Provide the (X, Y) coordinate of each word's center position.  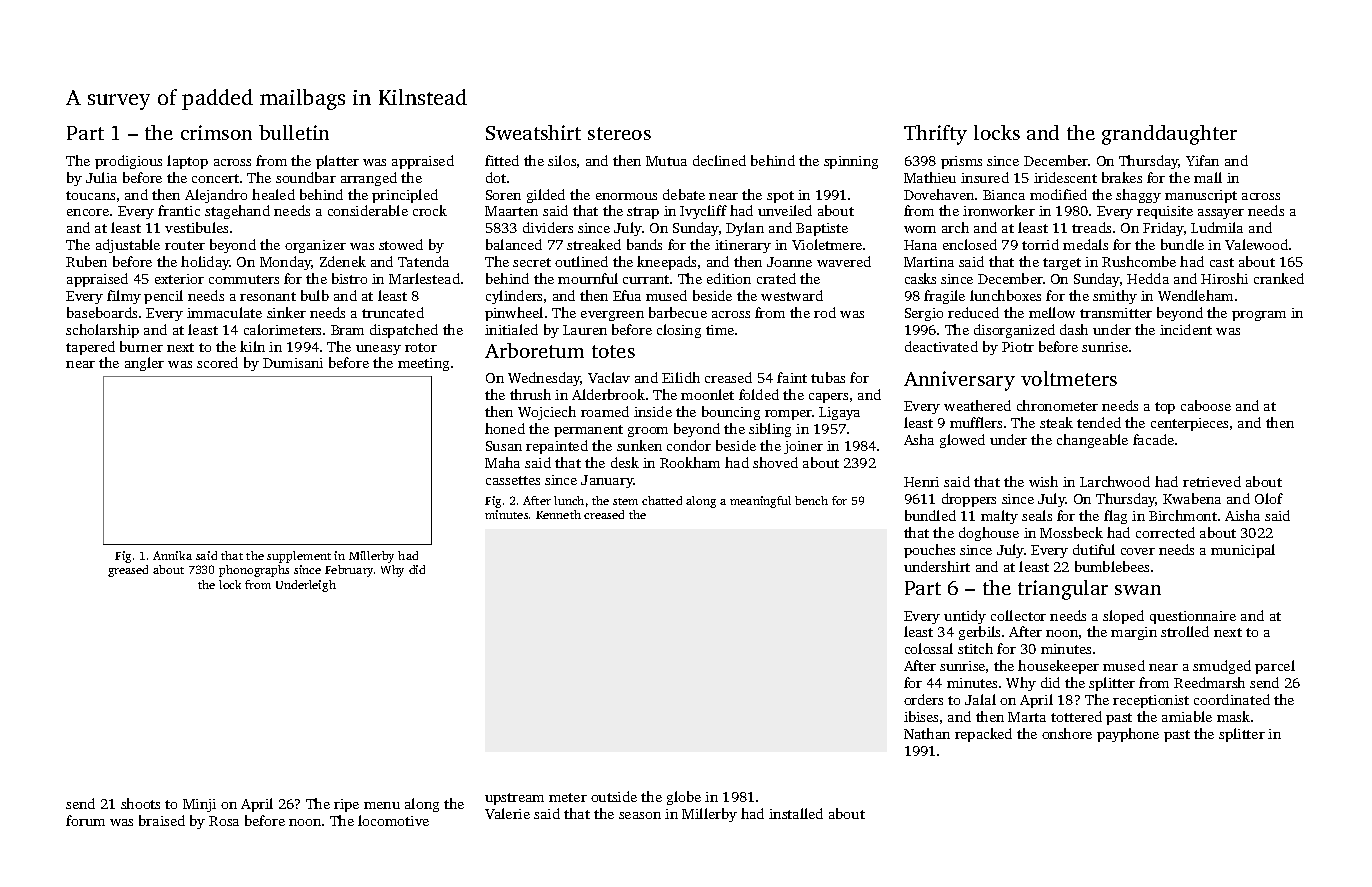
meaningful (760, 502)
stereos (619, 133)
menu (382, 805)
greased (128, 571)
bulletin (294, 132)
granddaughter (1169, 135)
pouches (929, 551)
